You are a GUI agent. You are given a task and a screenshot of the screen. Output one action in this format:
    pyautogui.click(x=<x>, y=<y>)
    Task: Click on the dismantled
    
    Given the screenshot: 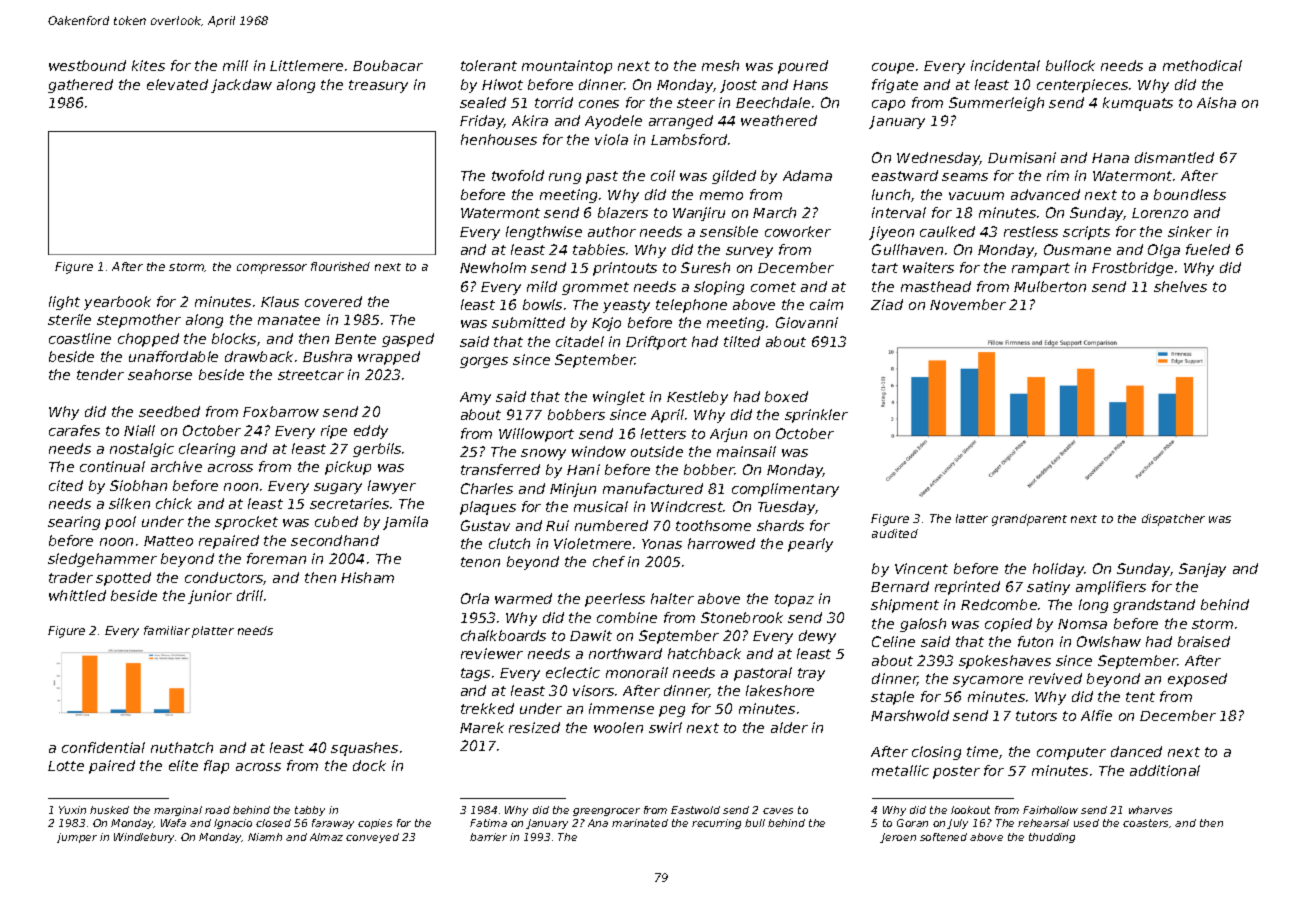 What is the action you would take?
    pyautogui.click(x=1174, y=157)
